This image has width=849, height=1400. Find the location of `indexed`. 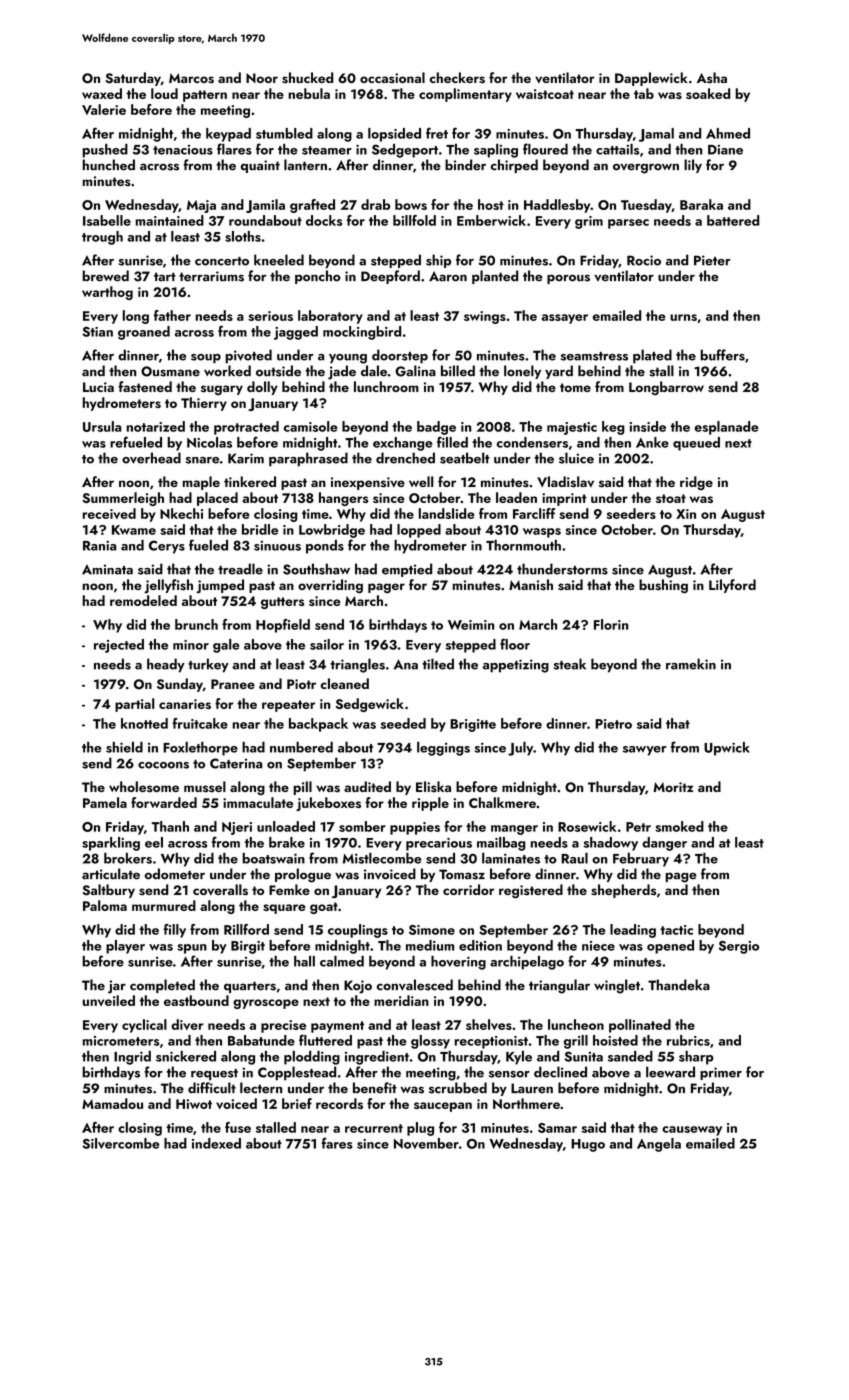

indexed is located at coordinates (216, 1143).
